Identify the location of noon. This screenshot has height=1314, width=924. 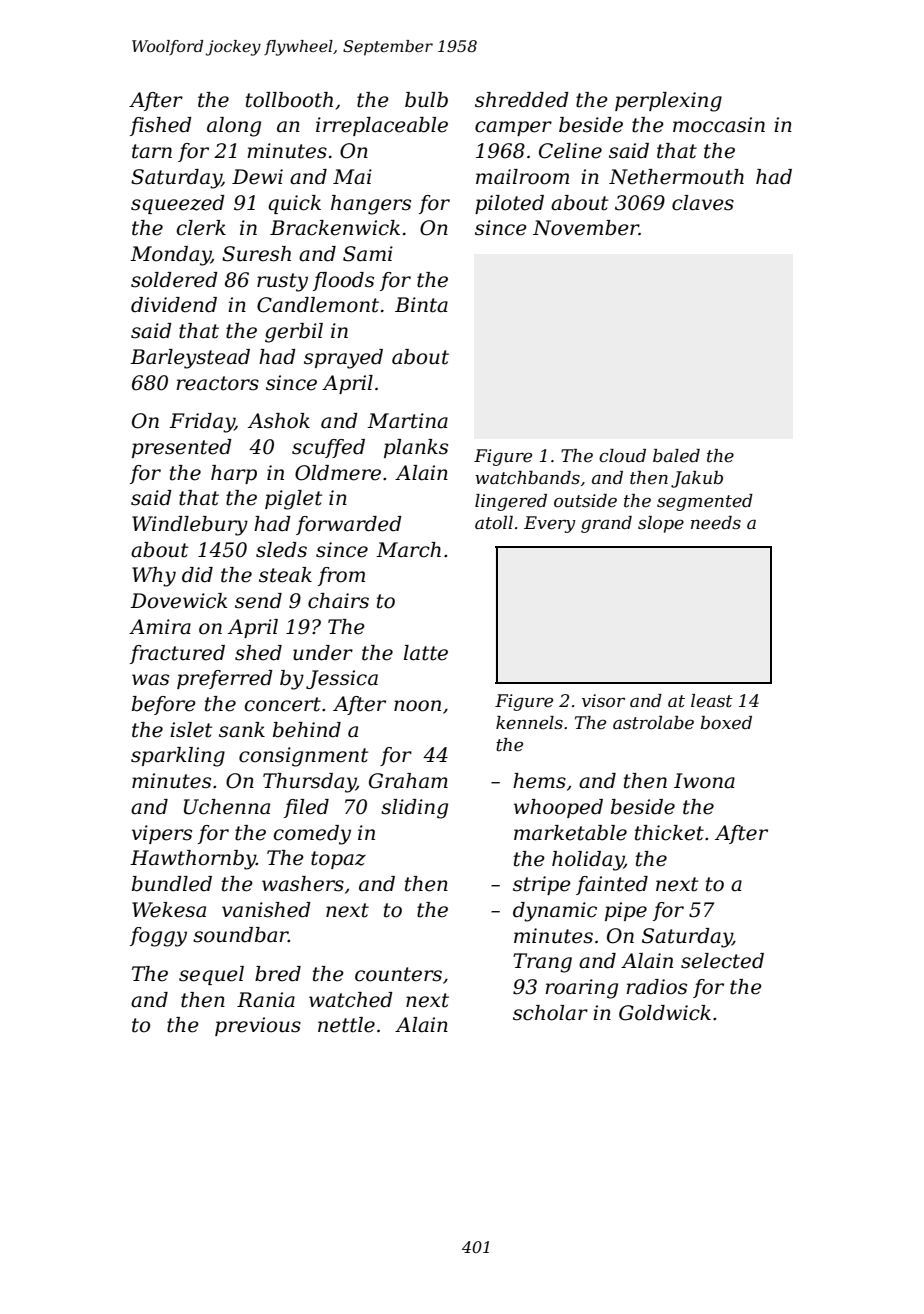
(417, 706).
